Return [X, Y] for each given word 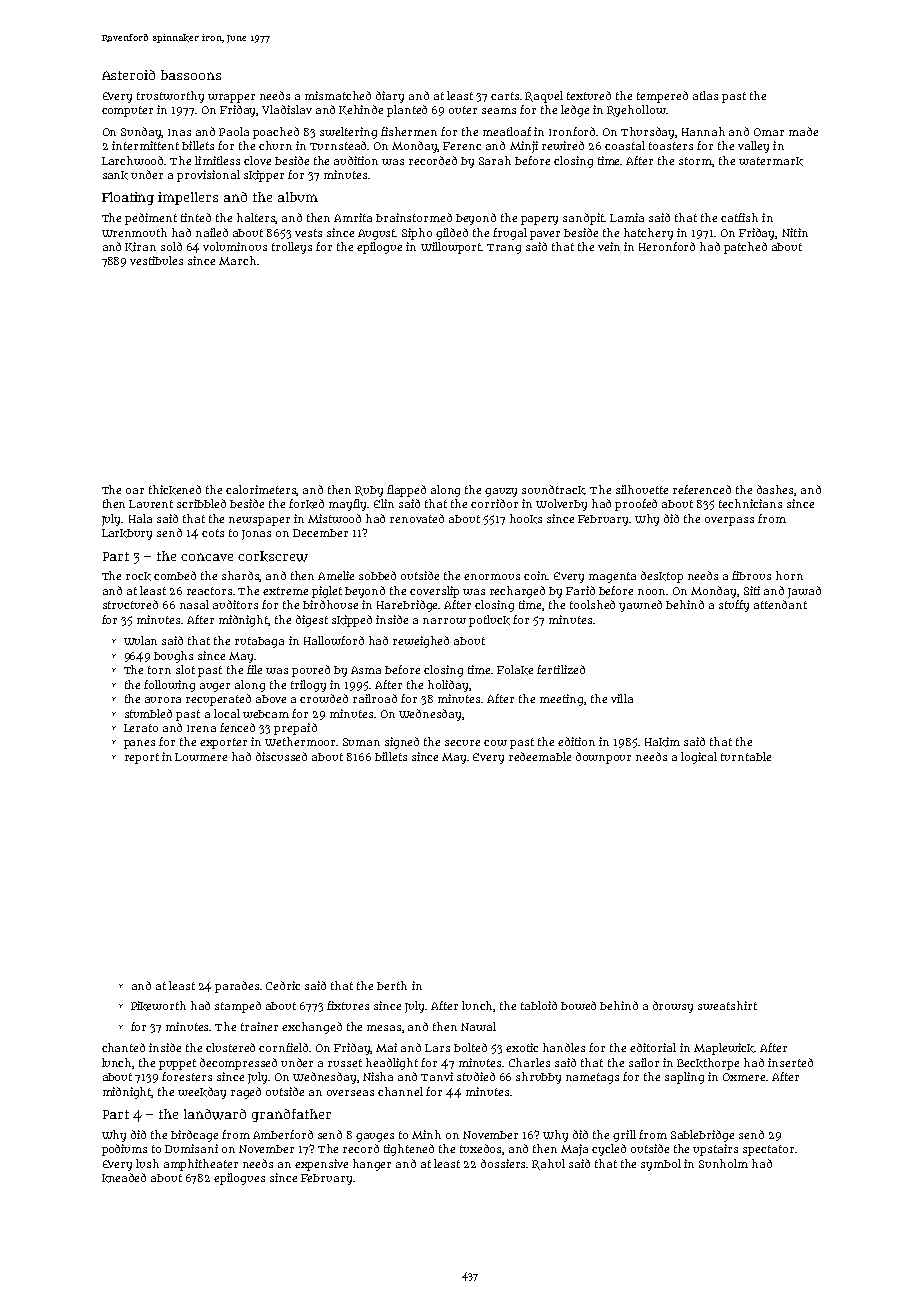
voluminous [235, 246]
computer [127, 111]
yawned [640, 606]
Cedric [283, 985]
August [377, 234]
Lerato [141, 728]
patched [745, 248]
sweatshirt [727, 1005]
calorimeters [261, 490]
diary [390, 97]
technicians [750, 503]
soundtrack [554, 490]
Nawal [478, 1026]
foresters [187, 1076]
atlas [705, 95]
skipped [352, 621]
